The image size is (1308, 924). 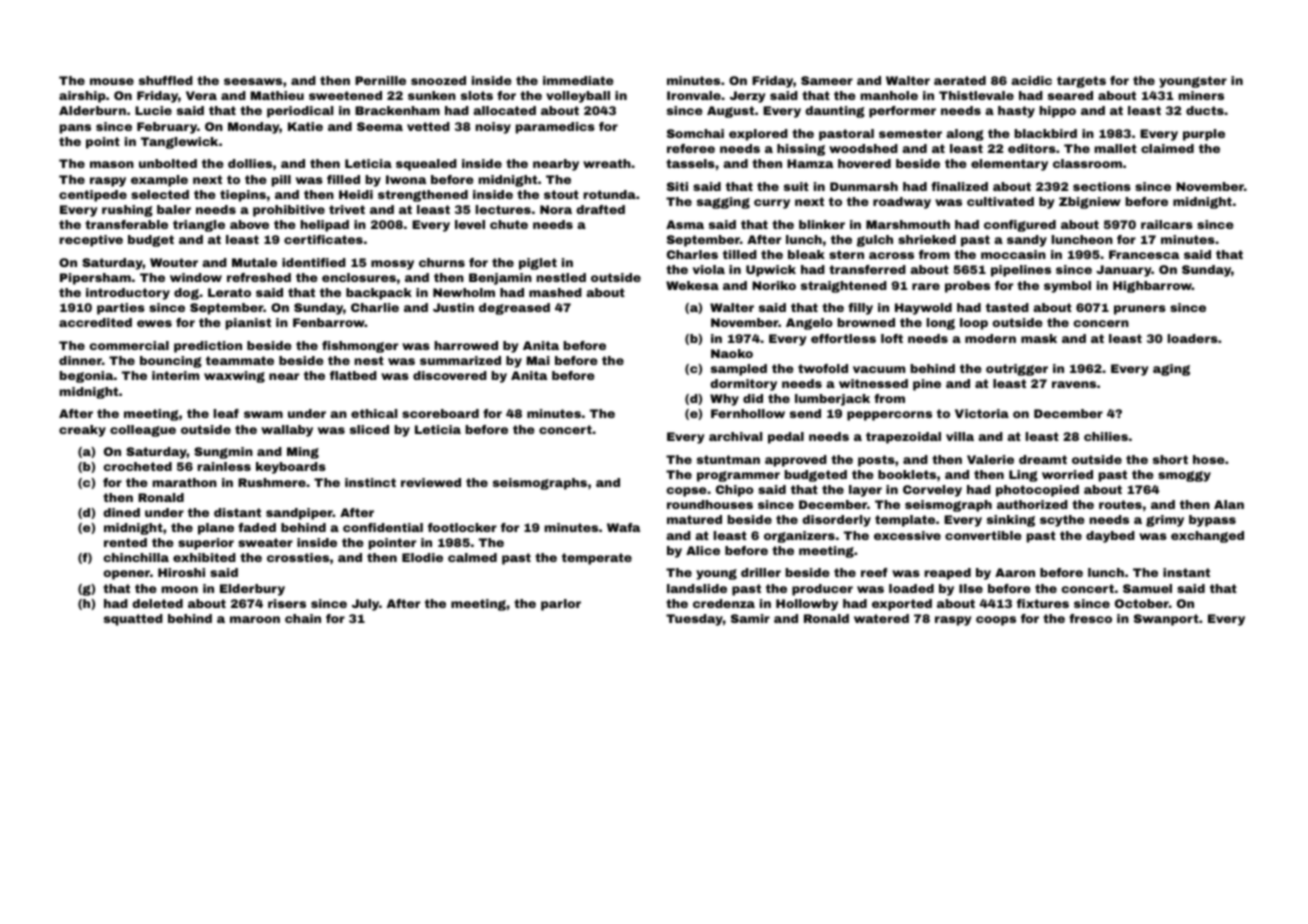 I want to click on maroon, so click(x=255, y=619).
